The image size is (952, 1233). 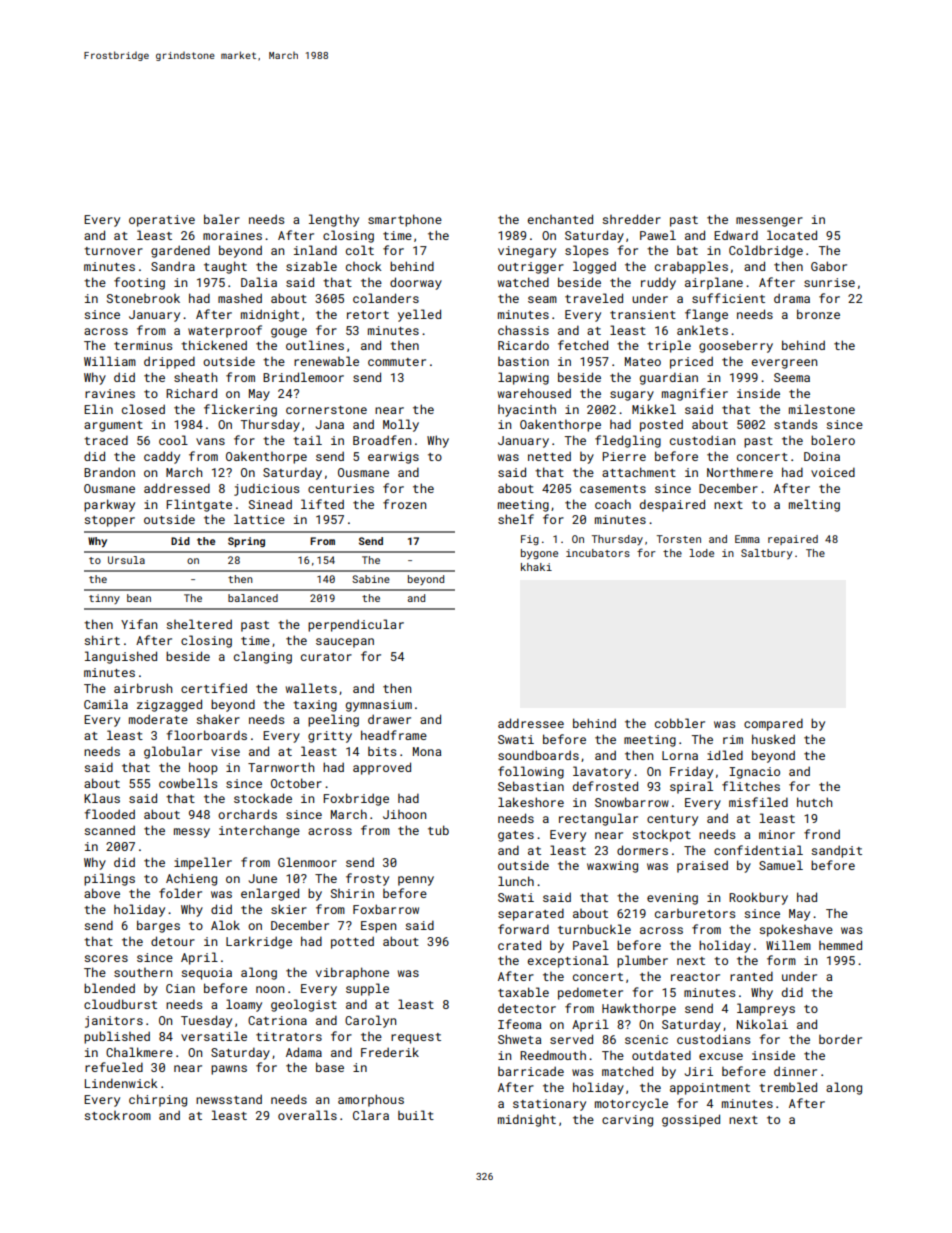 What do you see at coordinates (404, 504) in the document?
I see `frozen` at bounding box center [404, 504].
